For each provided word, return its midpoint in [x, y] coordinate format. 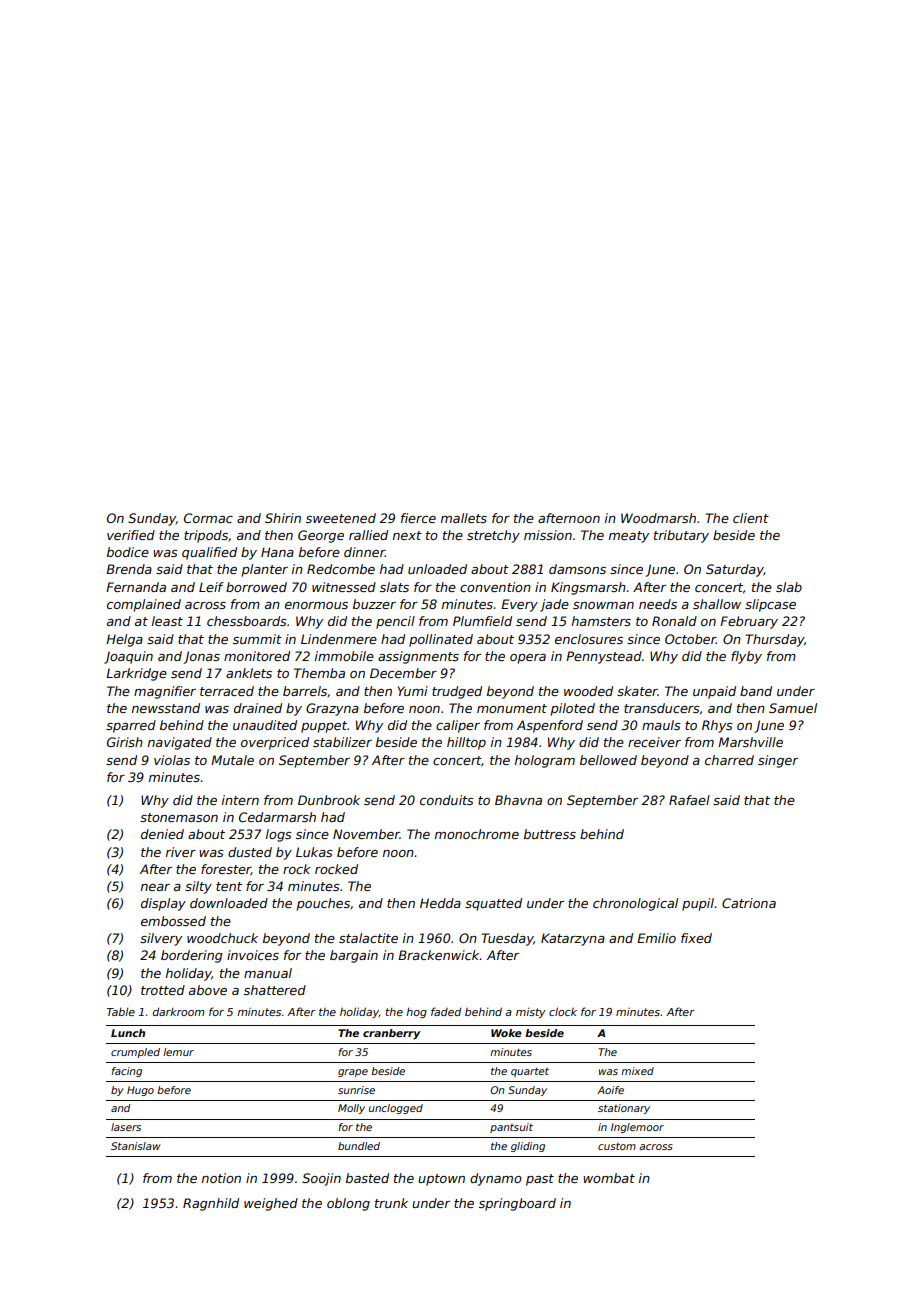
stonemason [179, 817]
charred [729, 760]
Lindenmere [339, 639]
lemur [178, 1052]
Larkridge [136, 674]
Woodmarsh [658, 518]
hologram [545, 761]
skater [637, 691]
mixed [637, 1071]
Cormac [208, 518]
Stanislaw [136, 1146]
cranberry [391, 1034]
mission [548, 535]
